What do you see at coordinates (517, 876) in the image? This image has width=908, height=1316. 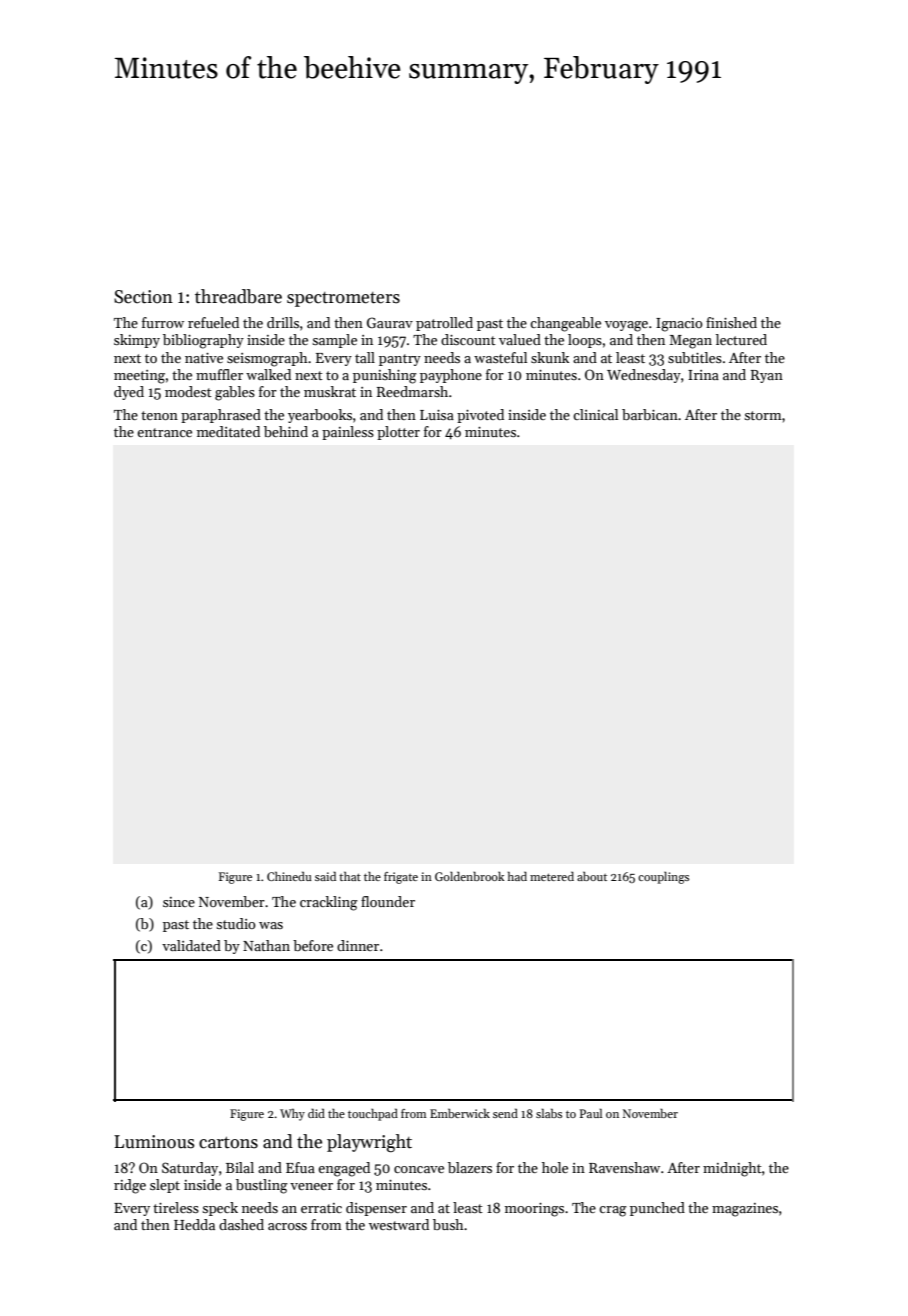 I see `had` at bounding box center [517, 876].
